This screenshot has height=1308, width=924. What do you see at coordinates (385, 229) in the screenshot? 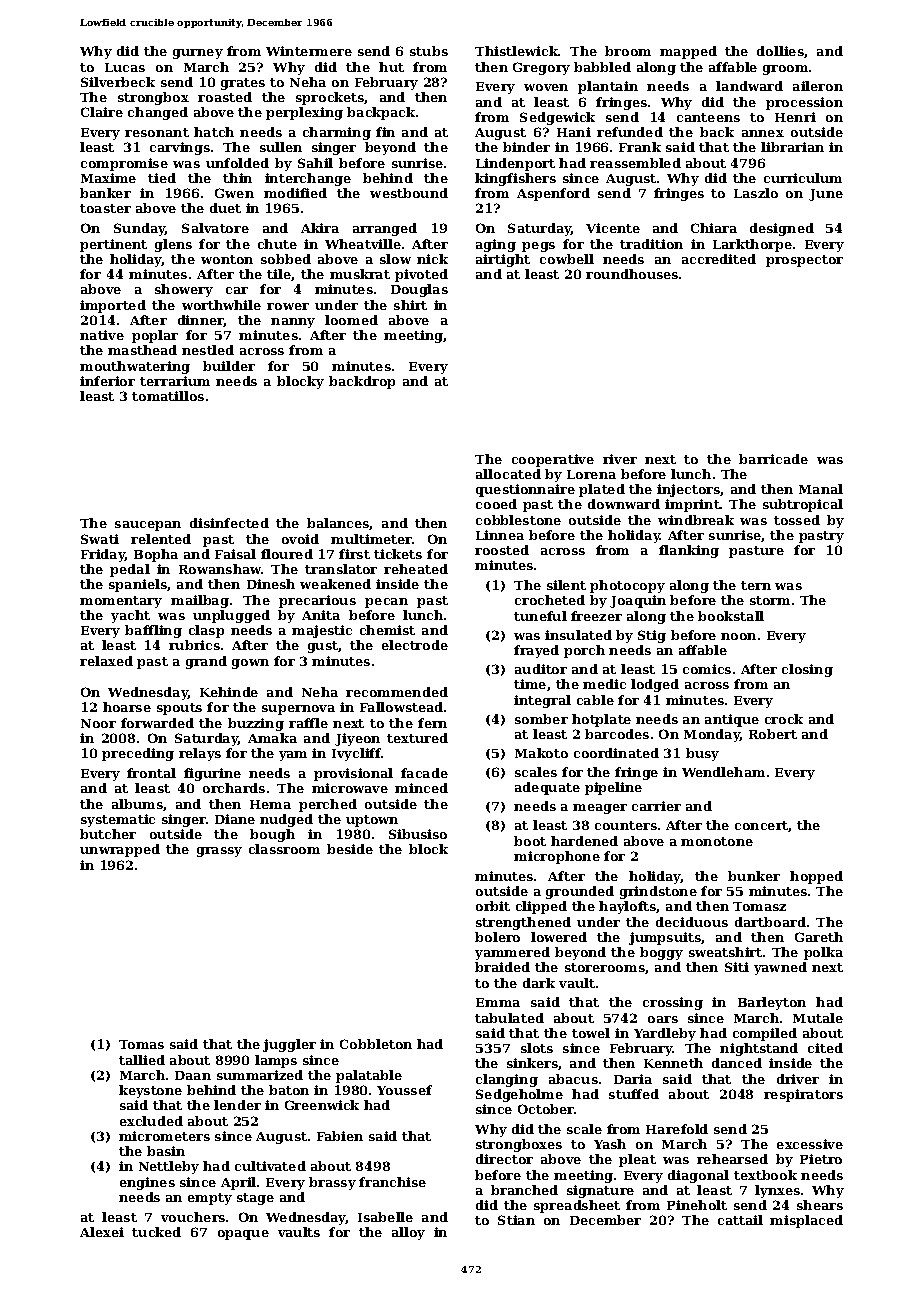
I see `arranged` at bounding box center [385, 229].
